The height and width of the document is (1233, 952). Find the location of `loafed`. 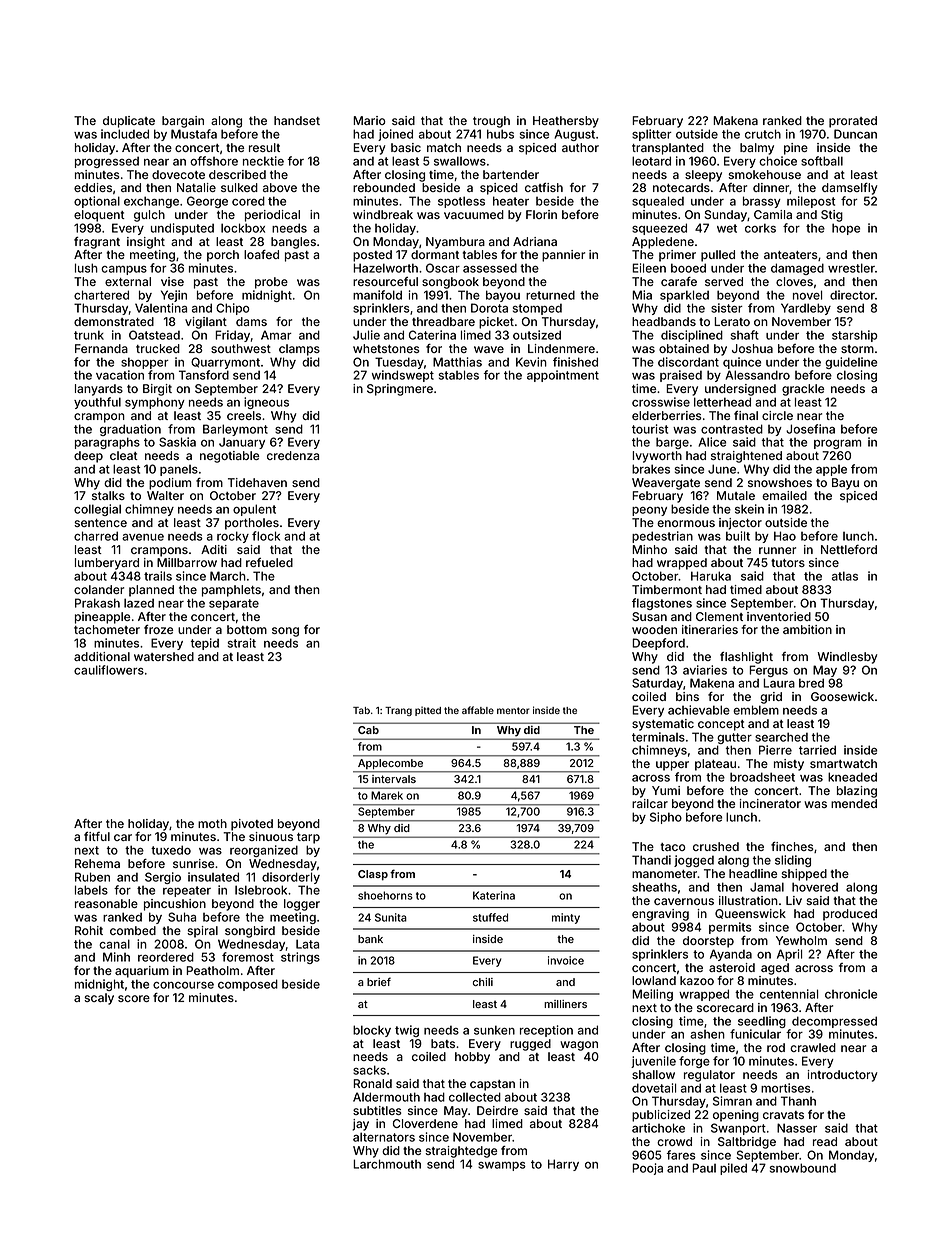

loafed is located at coordinates (261, 254).
